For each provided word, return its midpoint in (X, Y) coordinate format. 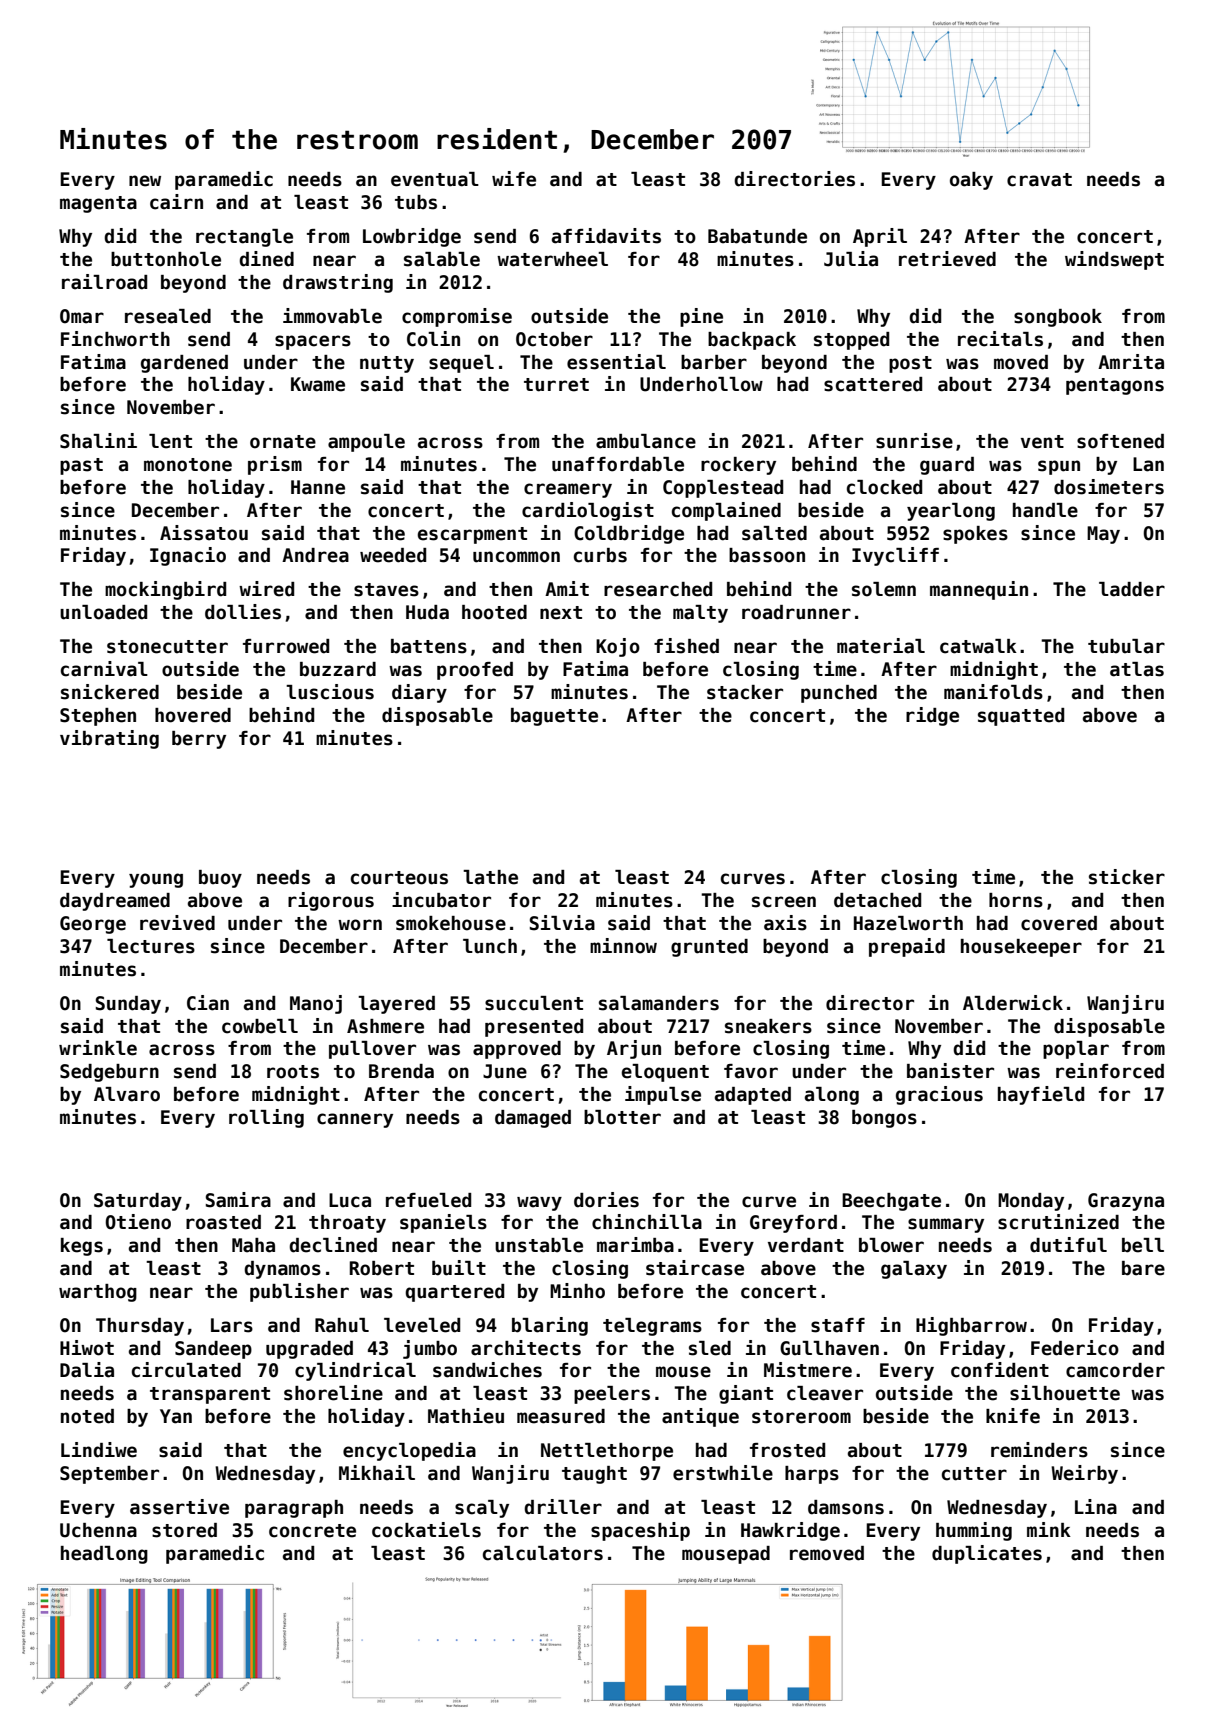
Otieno (138, 1222)
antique (700, 1417)
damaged (533, 1119)
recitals (1000, 339)
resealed (168, 316)
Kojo (618, 647)
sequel (461, 364)
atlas (1137, 669)
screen (784, 902)
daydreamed (115, 902)
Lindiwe (99, 1450)
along (832, 1096)
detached (877, 900)
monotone (188, 465)
